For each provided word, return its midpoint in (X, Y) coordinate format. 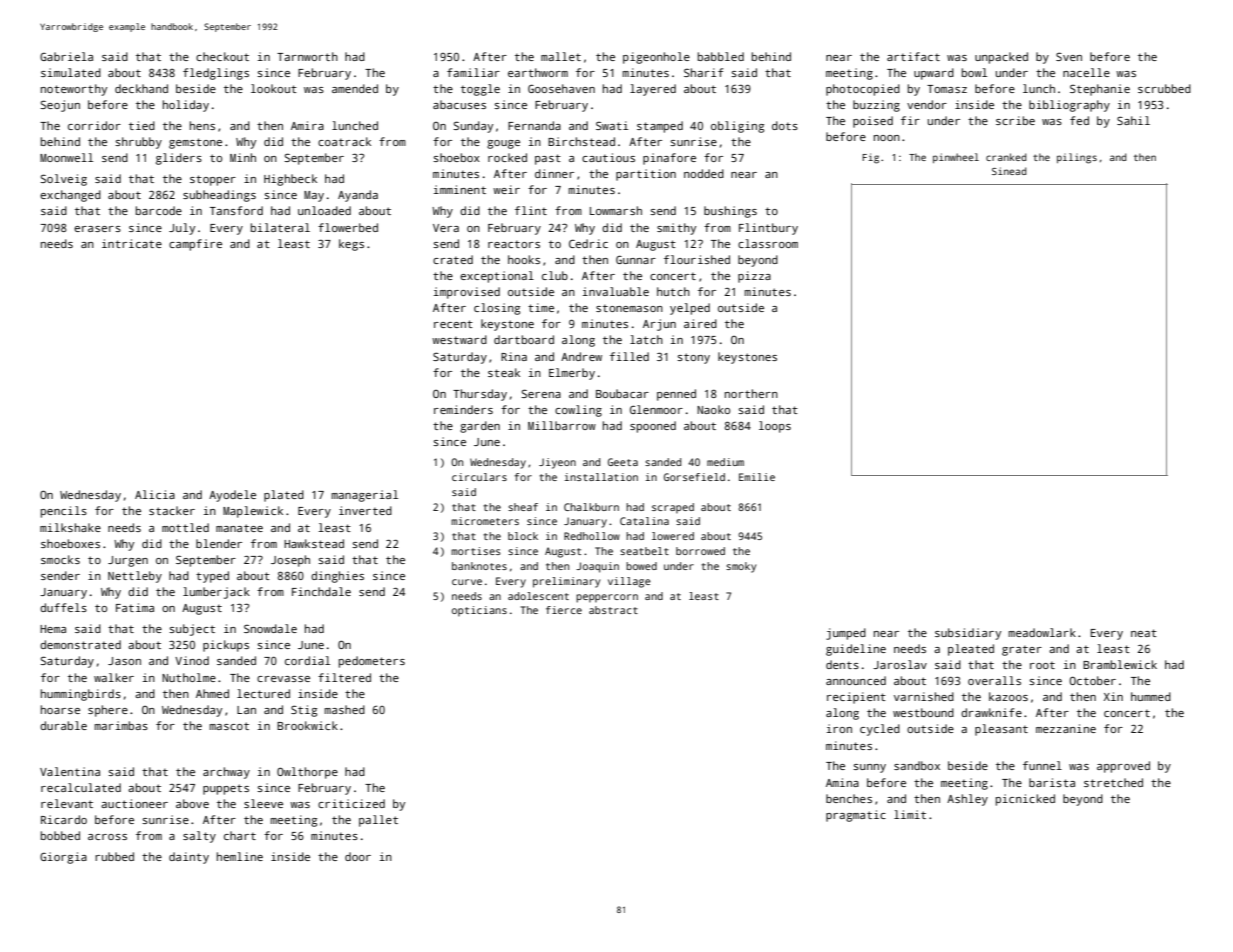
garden (480, 427)
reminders (463, 409)
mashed (344, 709)
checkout (222, 56)
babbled (721, 56)
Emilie (757, 477)
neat (1144, 633)
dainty (189, 858)
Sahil (1133, 120)
